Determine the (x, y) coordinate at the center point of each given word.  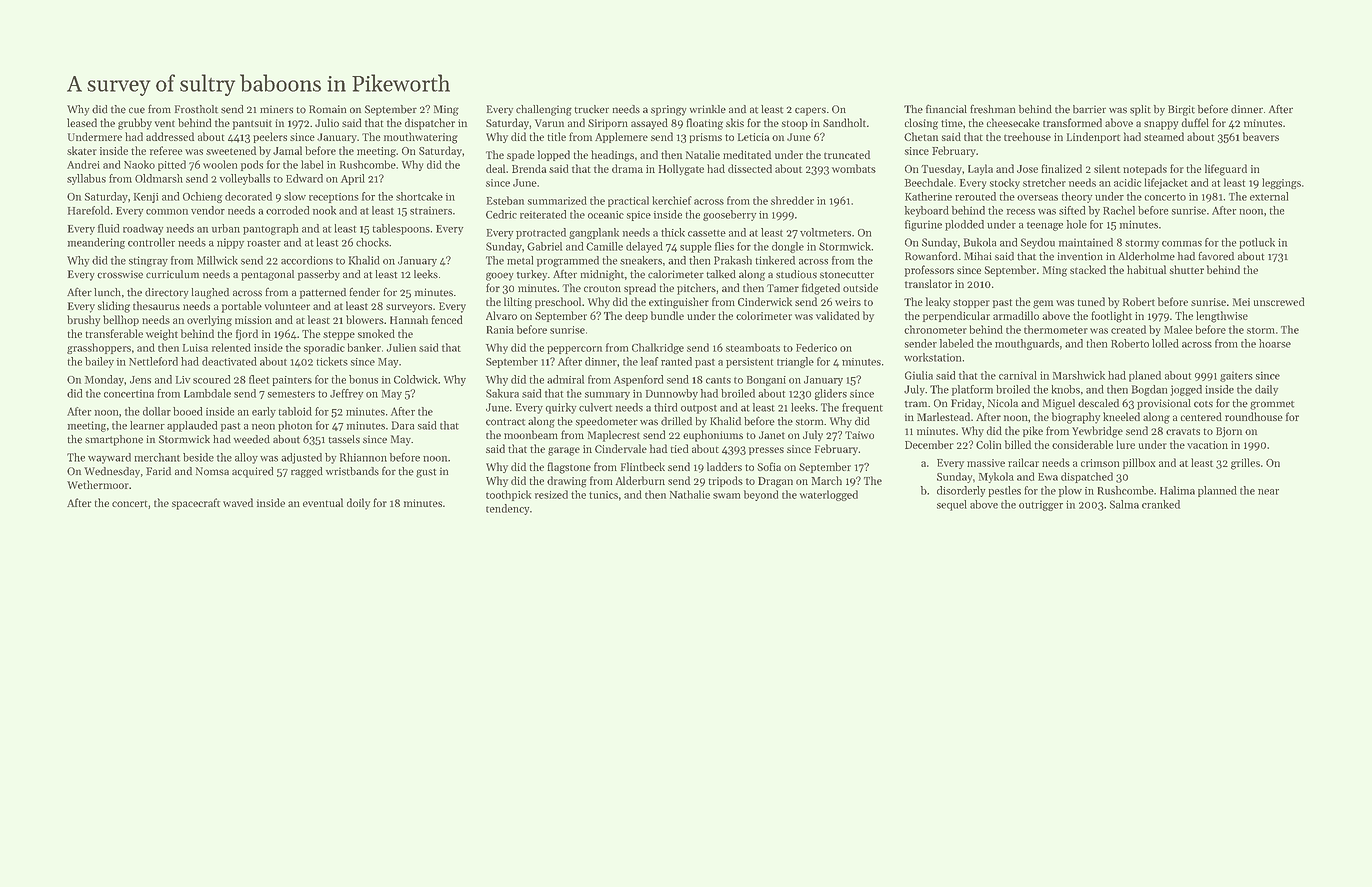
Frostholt (196, 109)
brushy (83, 321)
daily (1266, 390)
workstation (932, 357)
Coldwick (416, 379)
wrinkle (707, 109)
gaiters (1236, 376)
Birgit (1181, 110)
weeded (252, 439)
